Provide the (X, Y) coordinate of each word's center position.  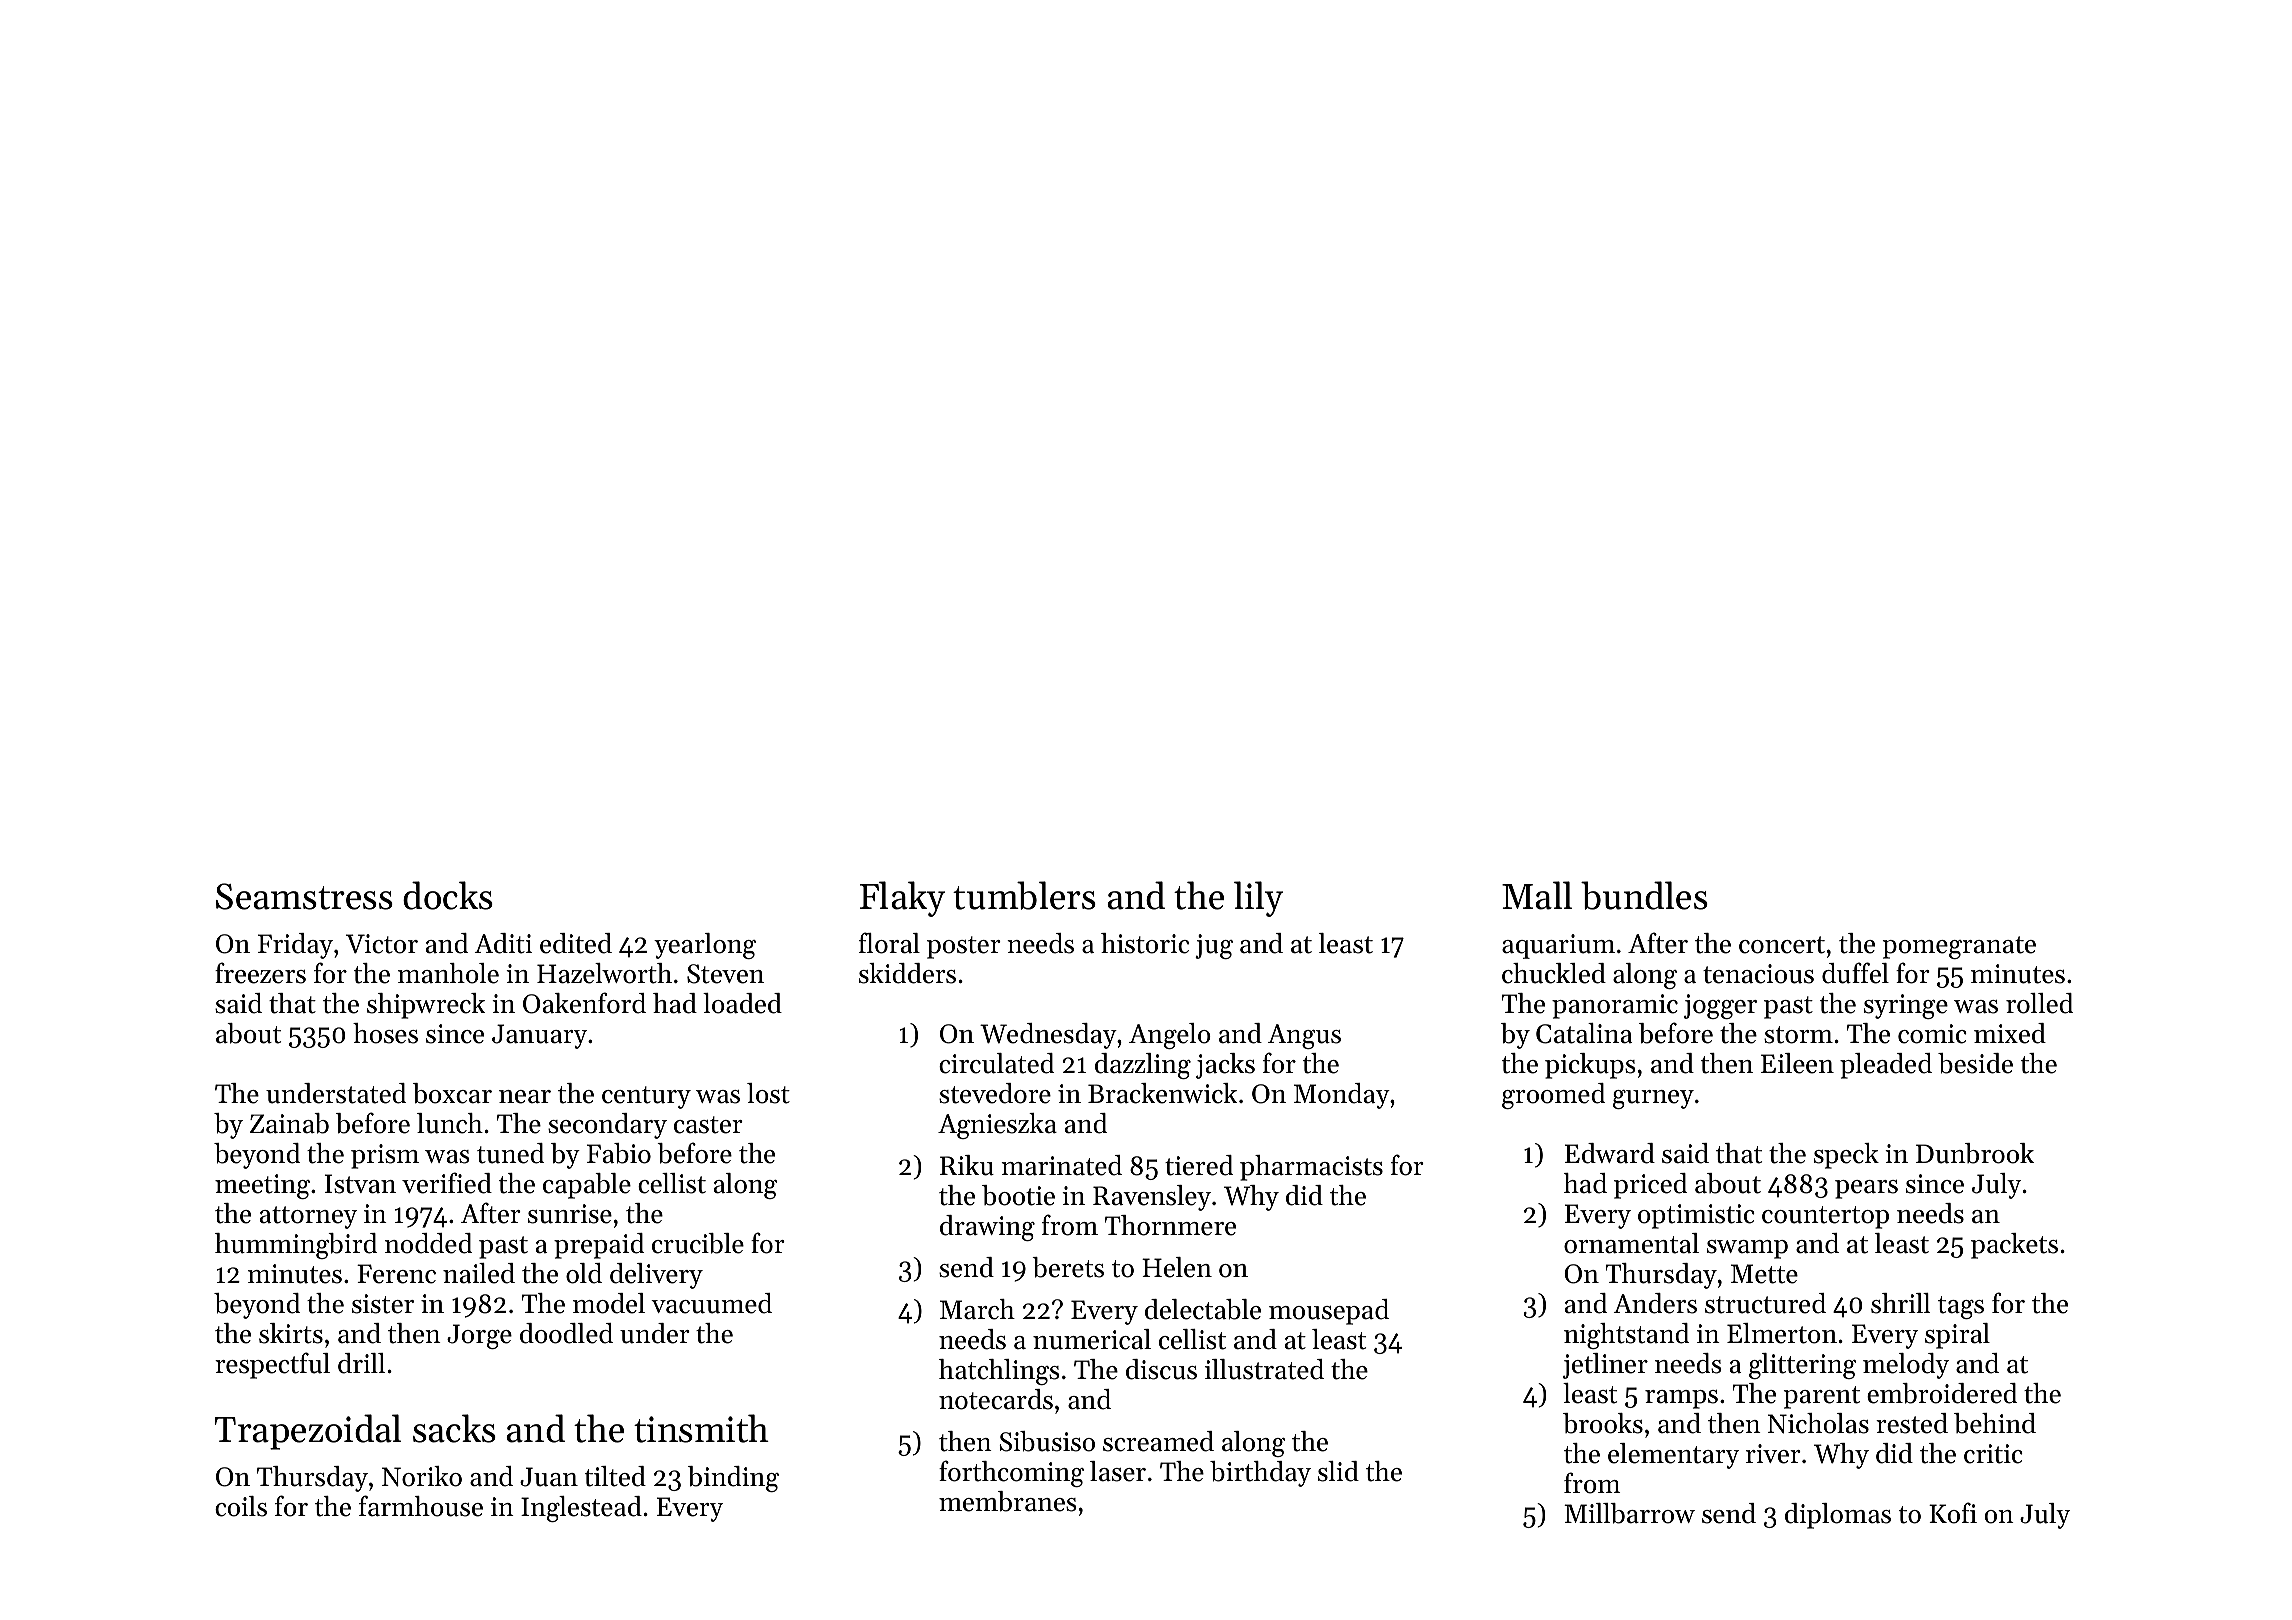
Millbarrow (1629, 1513)
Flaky (902, 899)
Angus (1304, 1036)
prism (385, 1156)
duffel (1855, 973)
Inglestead (581, 1509)
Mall (1537, 895)
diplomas (1838, 1516)
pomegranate (1959, 947)
